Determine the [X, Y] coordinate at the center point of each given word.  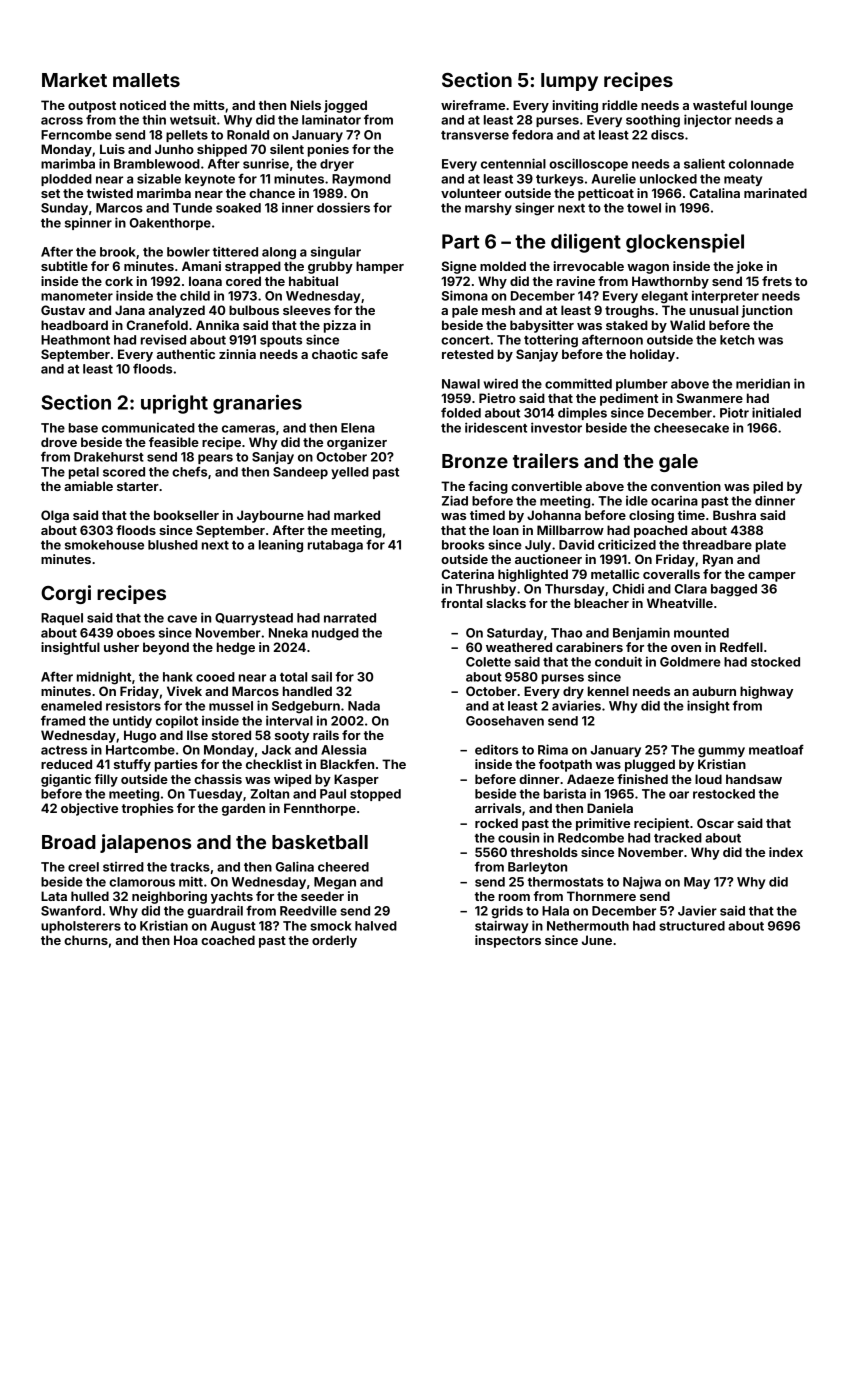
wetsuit [193, 119]
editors [496, 750]
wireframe [473, 105]
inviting [575, 106]
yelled [350, 473]
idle [637, 501]
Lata [54, 896]
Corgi [66, 594]
